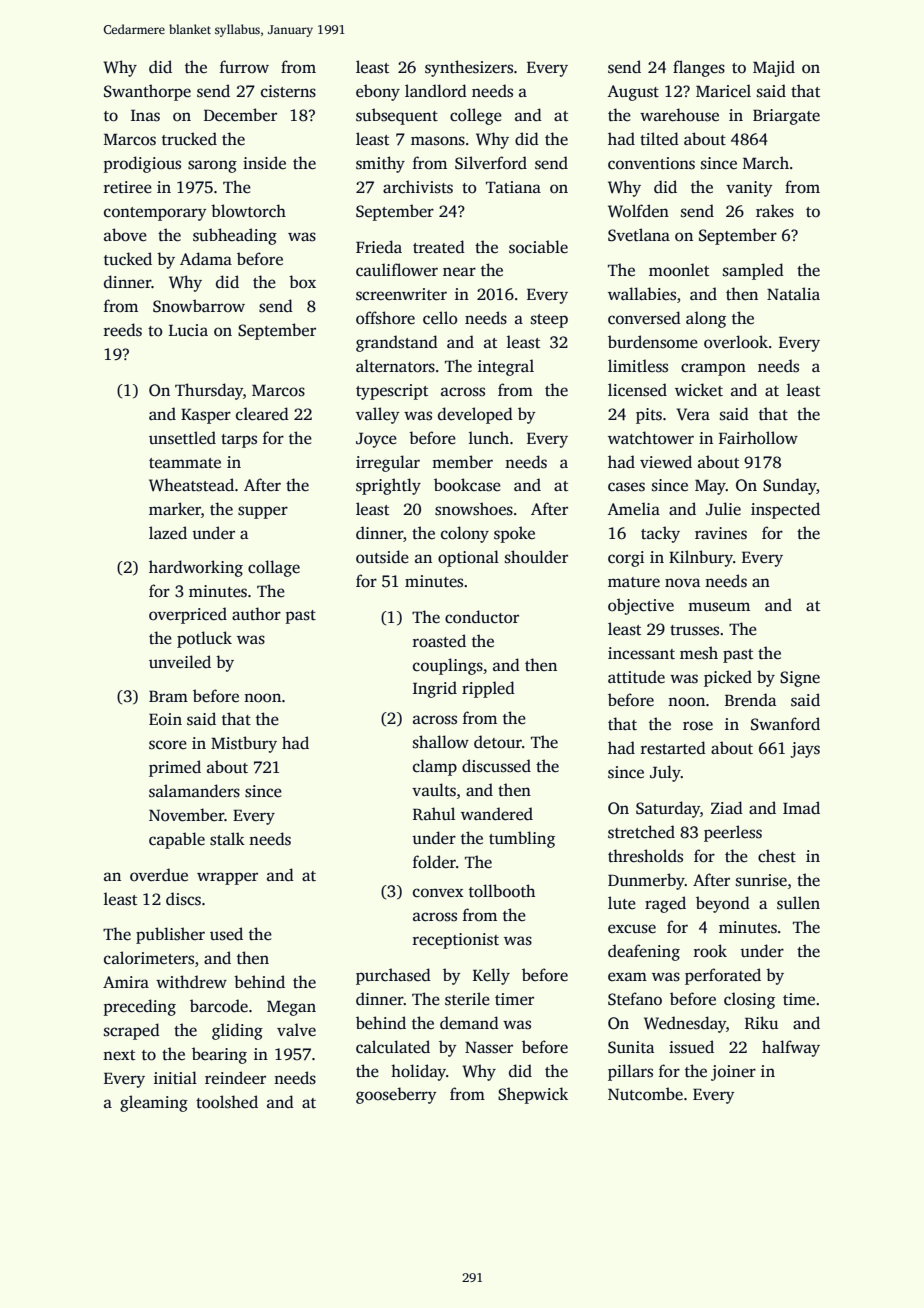 The width and height of the document is (924, 1308). I want to click on ebony, so click(378, 92).
